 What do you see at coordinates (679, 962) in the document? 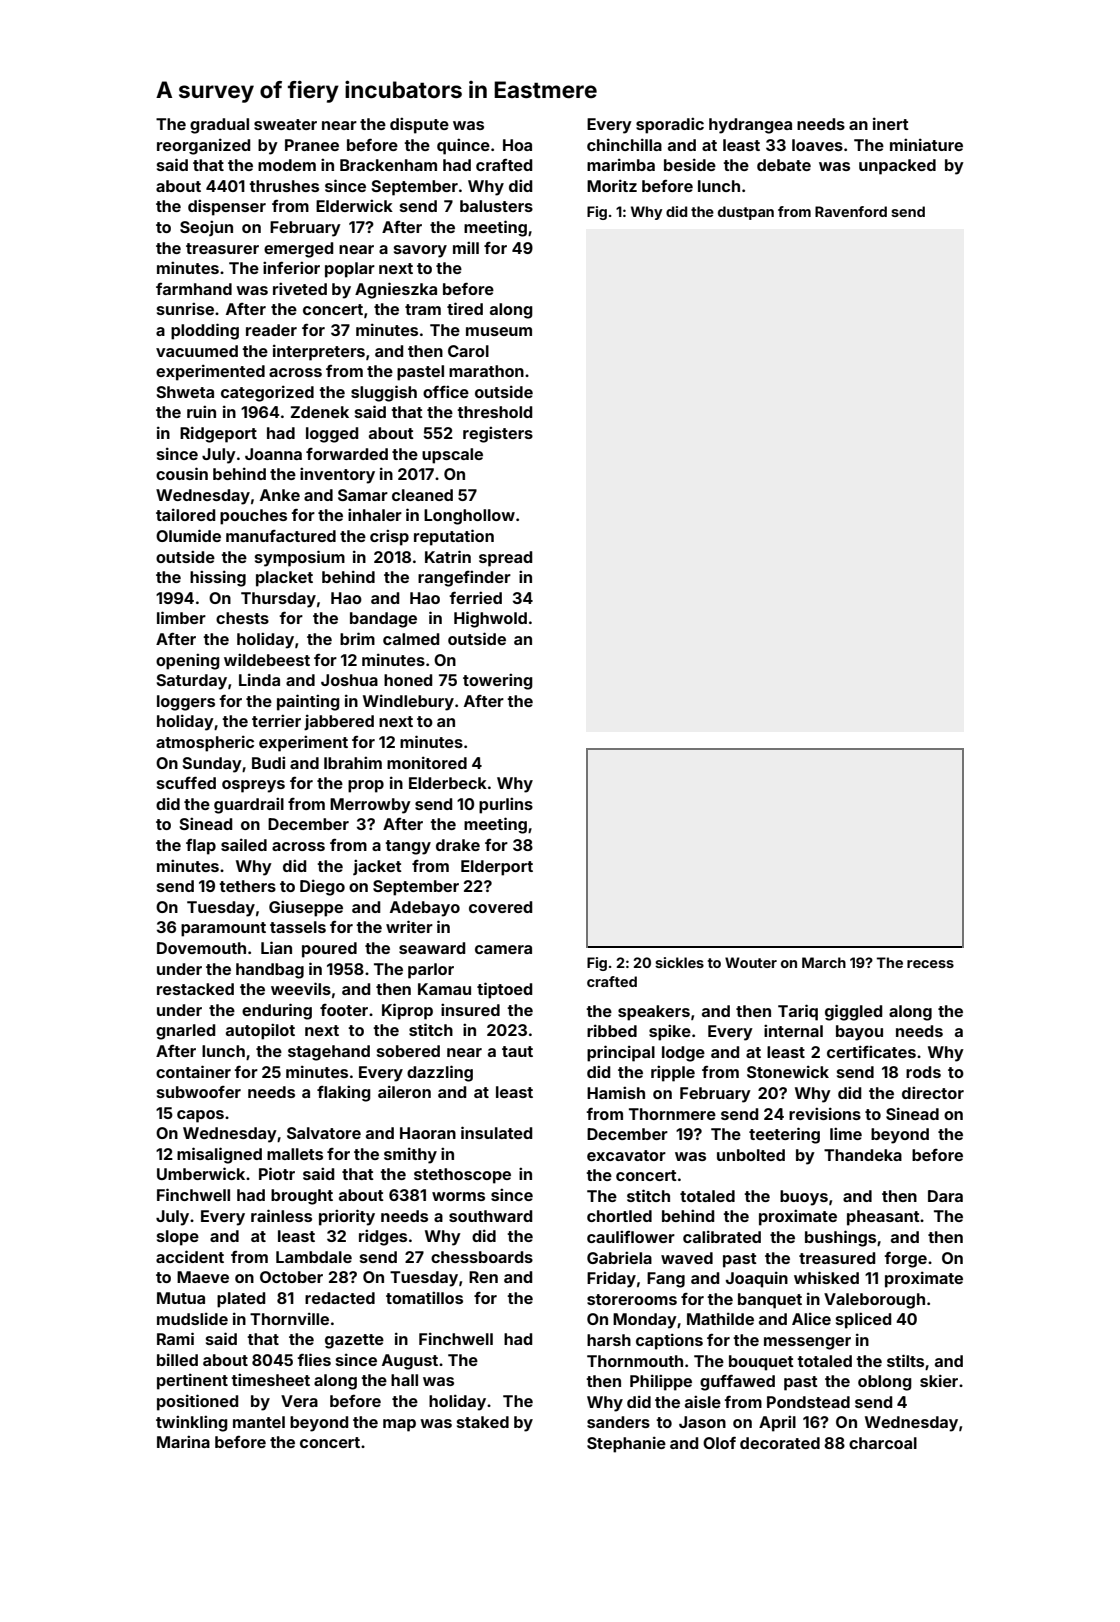
I see `sickles` at bounding box center [679, 962].
